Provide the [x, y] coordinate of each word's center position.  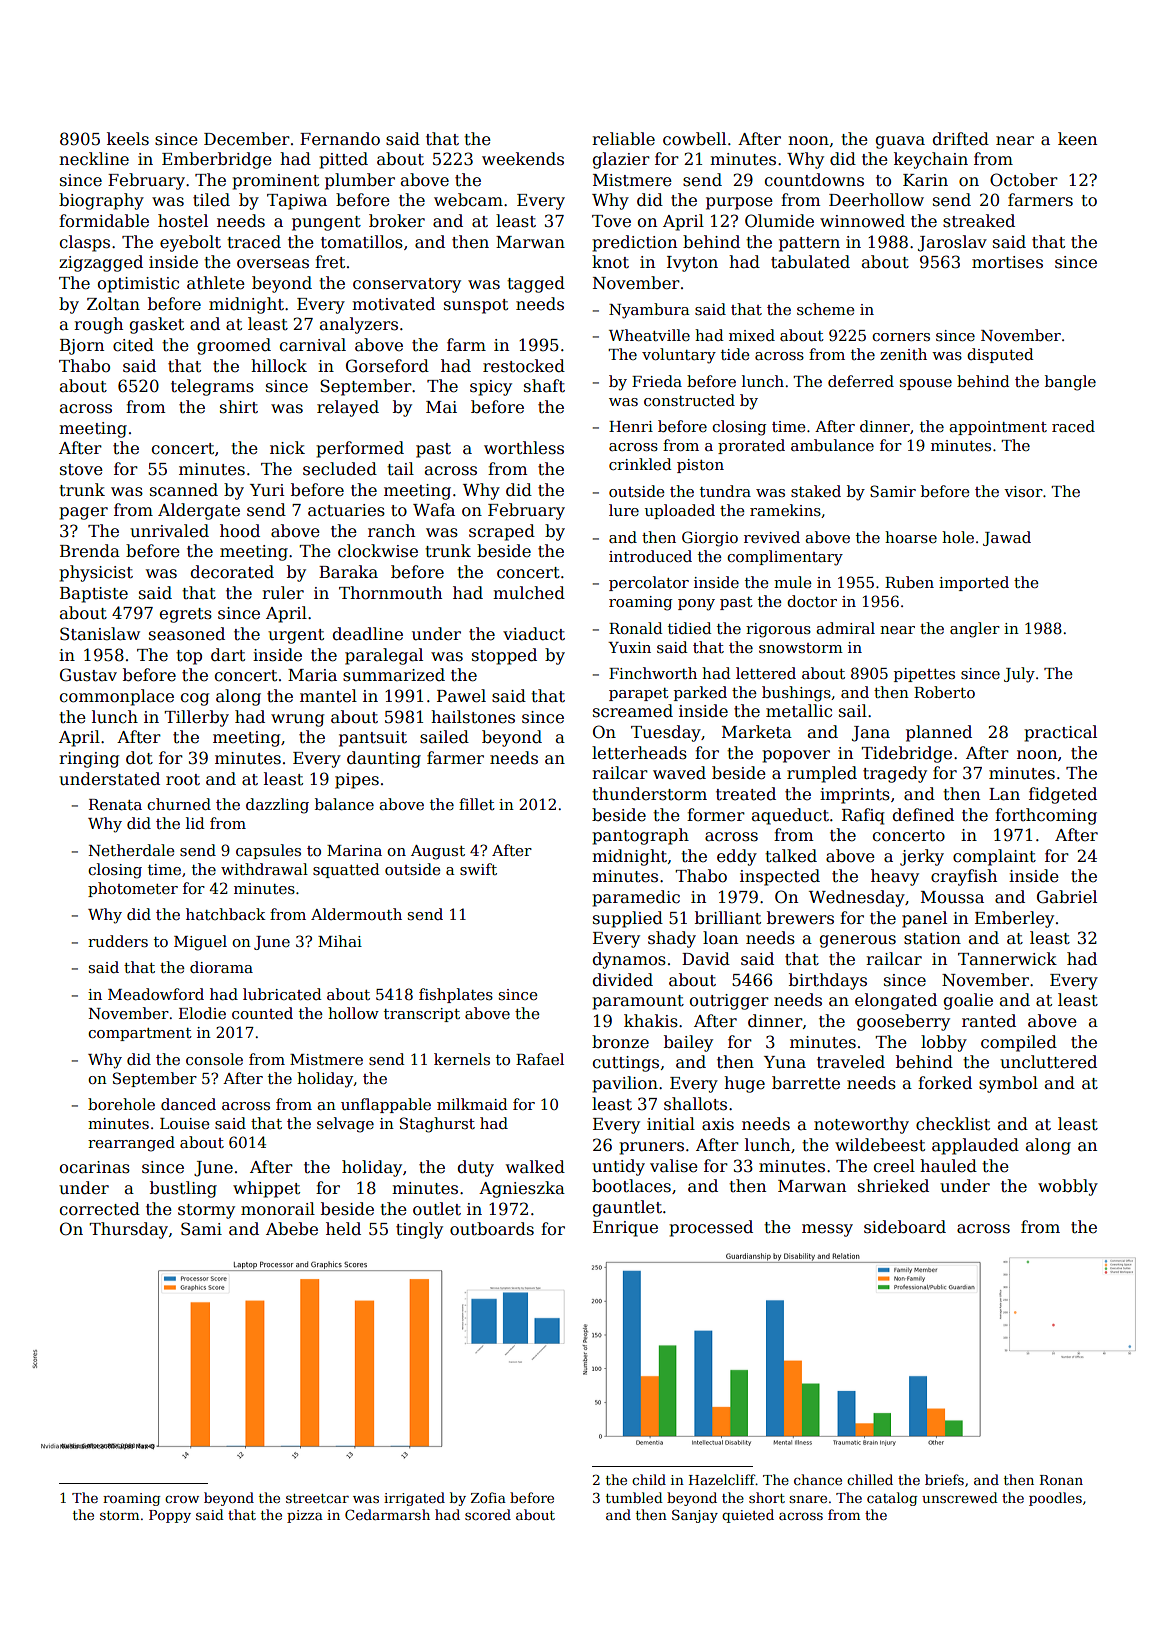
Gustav [88, 675]
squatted [346, 870]
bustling [183, 1189]
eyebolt [190, 243]
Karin [925, 180]
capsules [268, 851]
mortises [1007, 262]
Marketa [757, 732]
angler [975, 630]
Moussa [952, 897]
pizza [305, 1516]
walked [535, 1167]
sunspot [476, 306]
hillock [279, 366]
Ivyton [692, 264]
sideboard [905, 1227]
